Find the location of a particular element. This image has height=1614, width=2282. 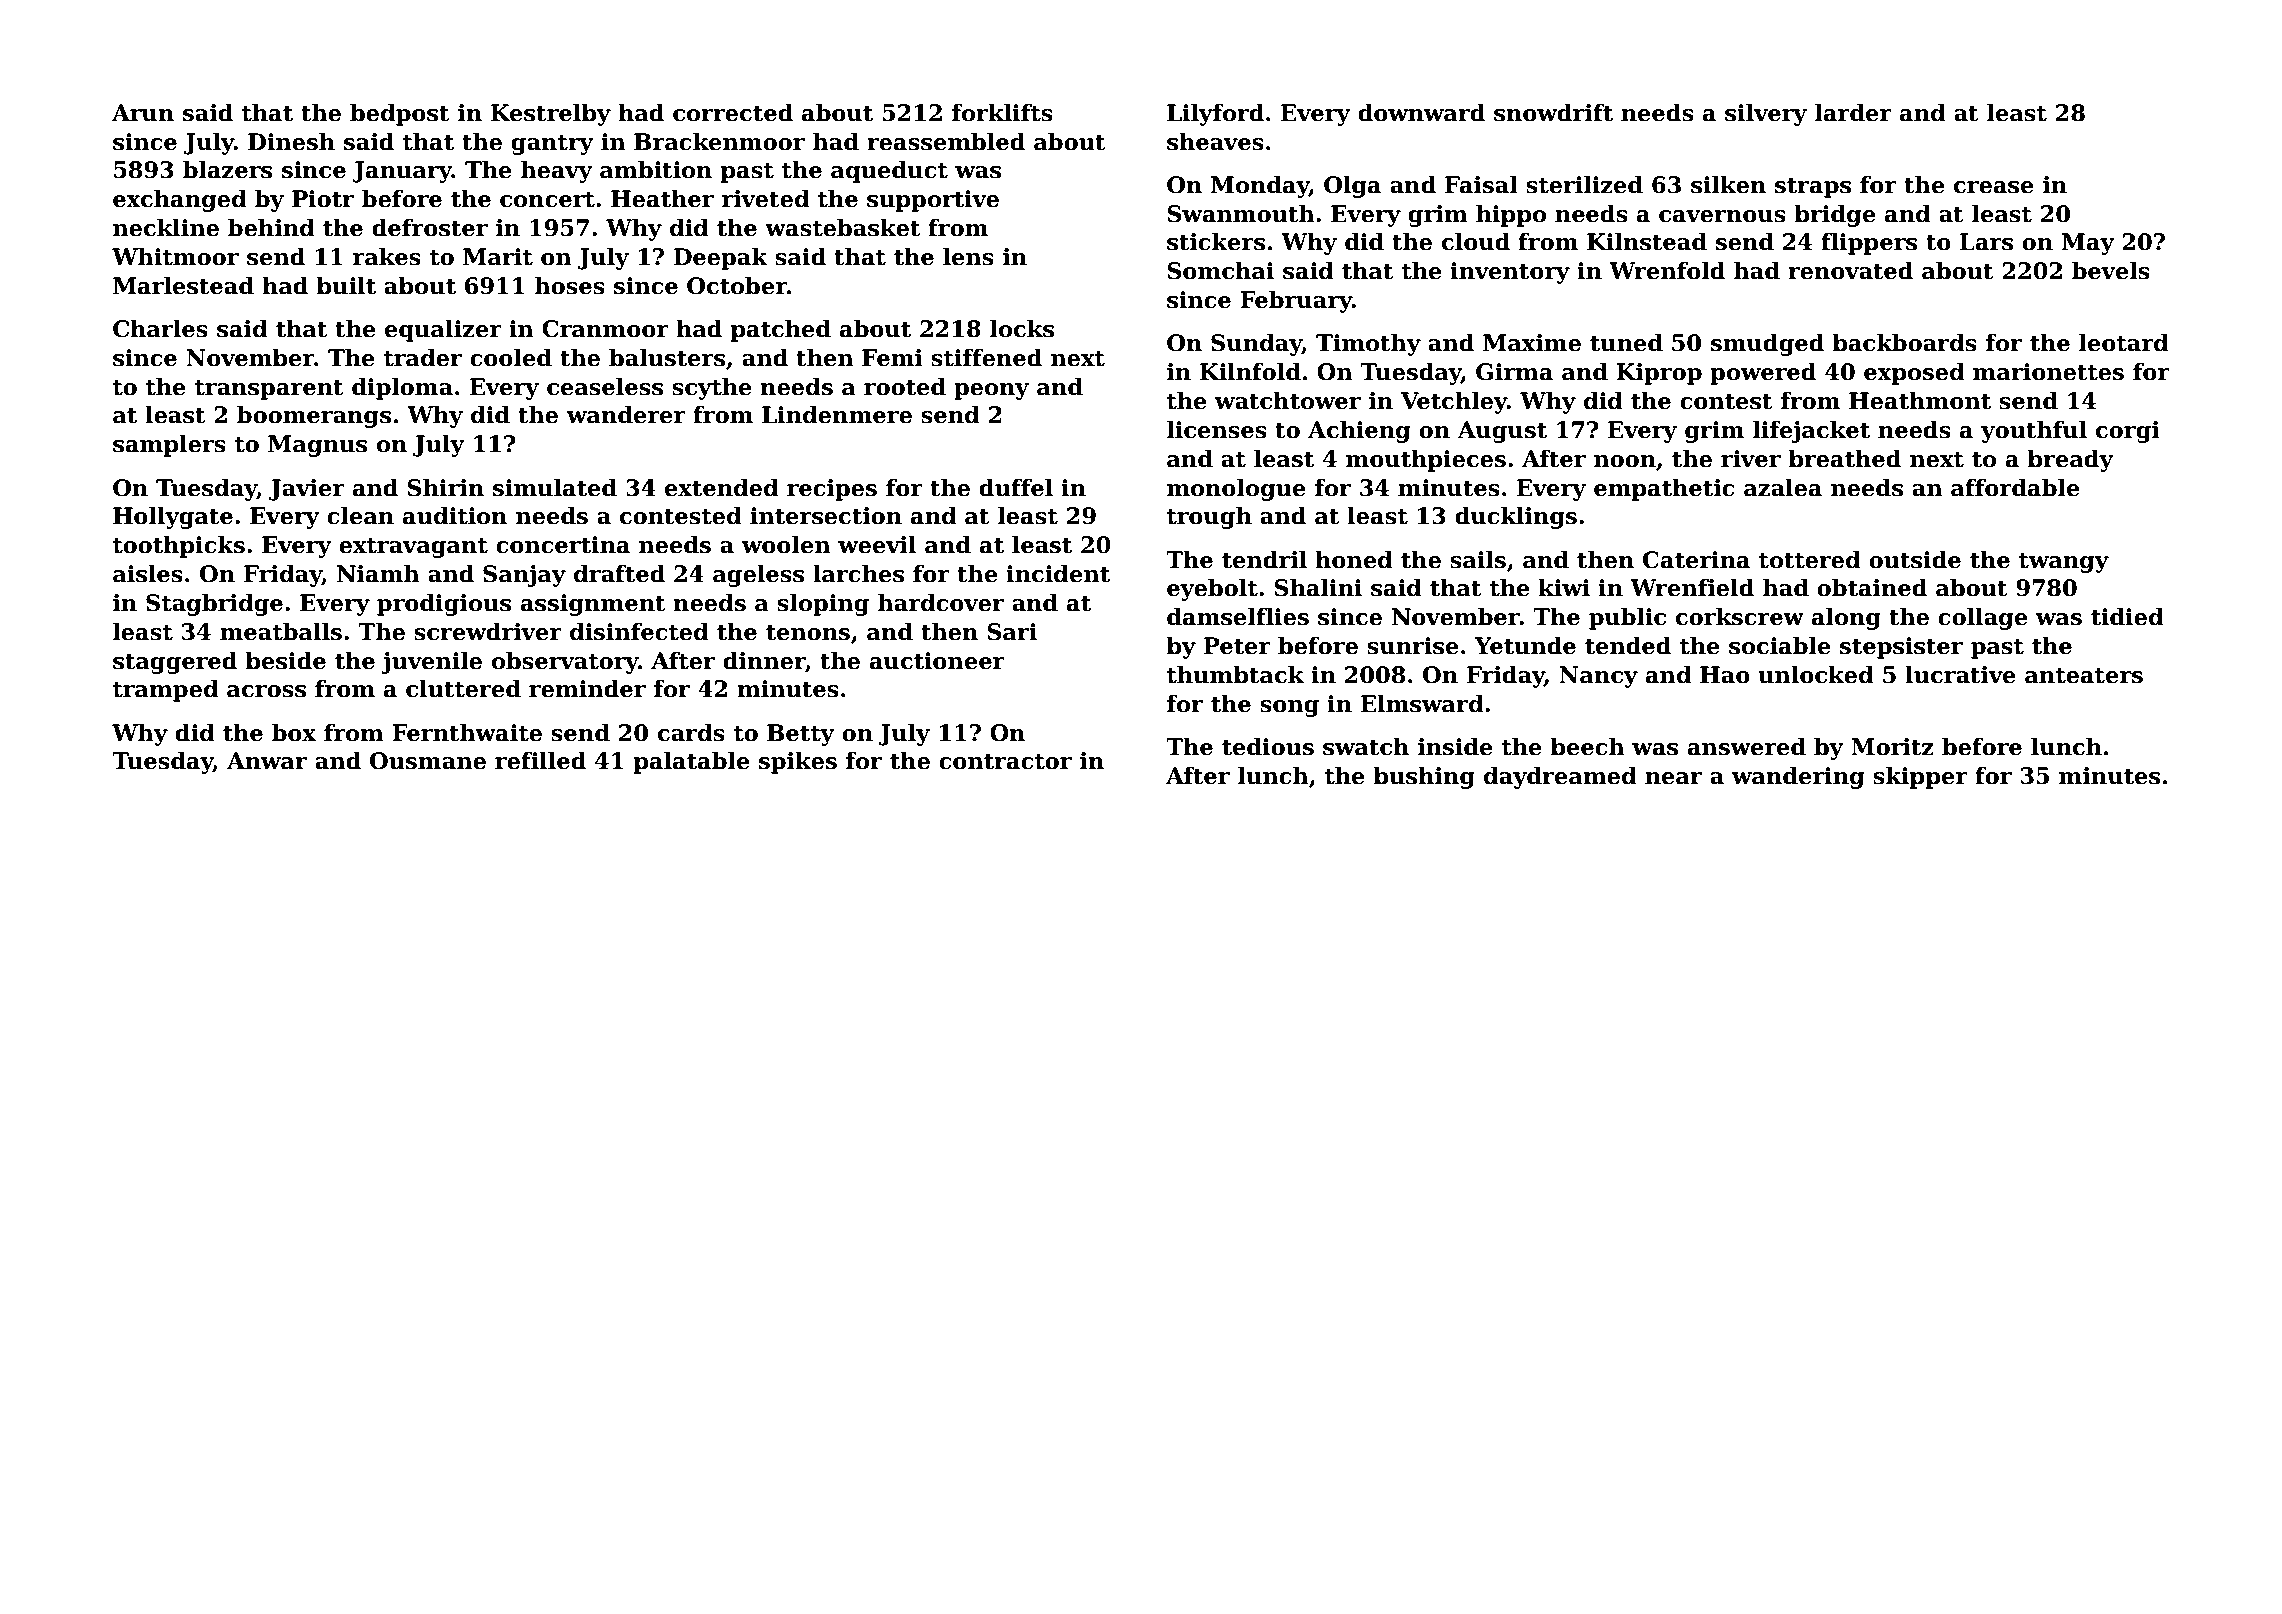

skipper is located at coordinates (1920, 777).
